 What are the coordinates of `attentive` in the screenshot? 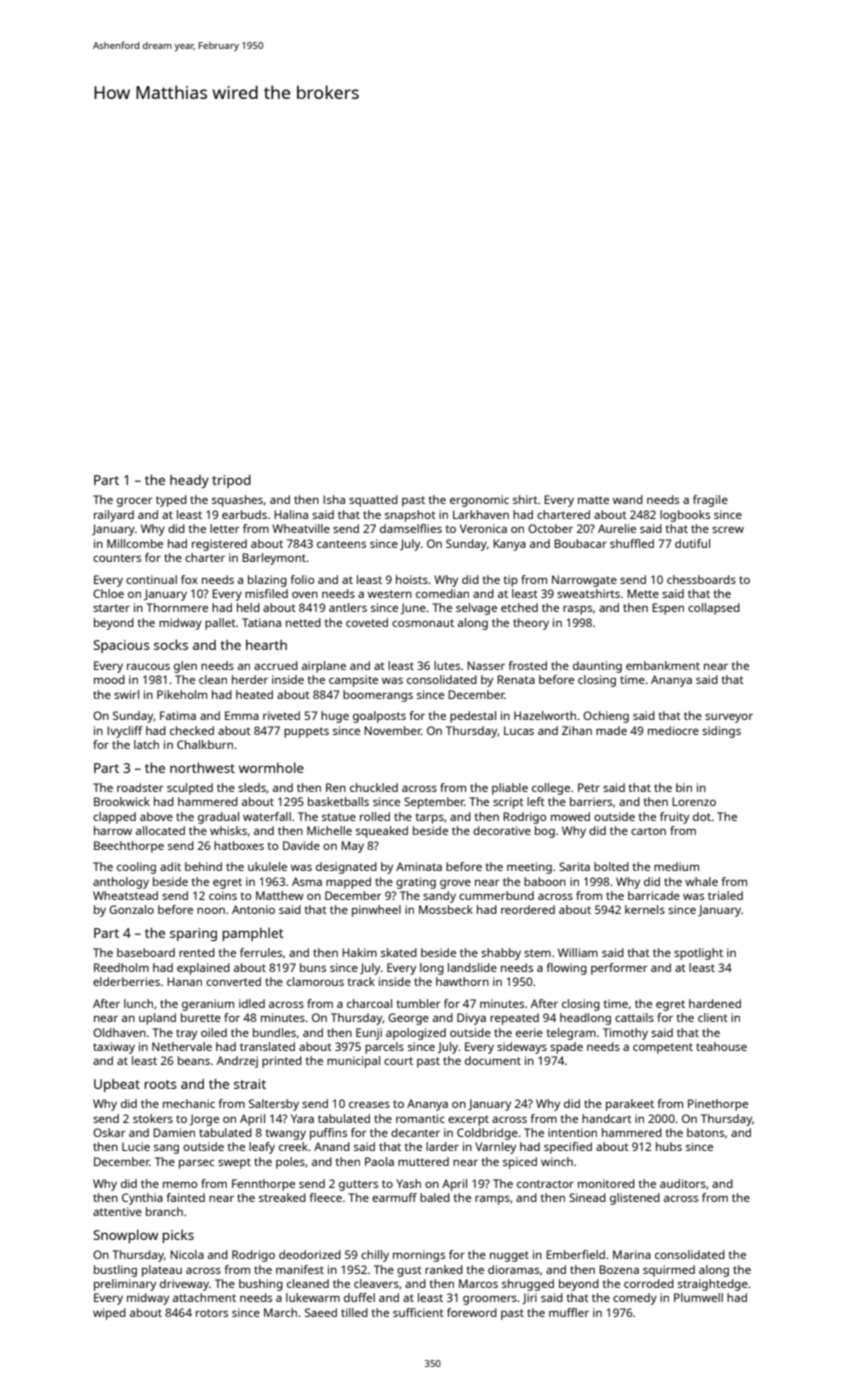 It's located at (117, 1211).
